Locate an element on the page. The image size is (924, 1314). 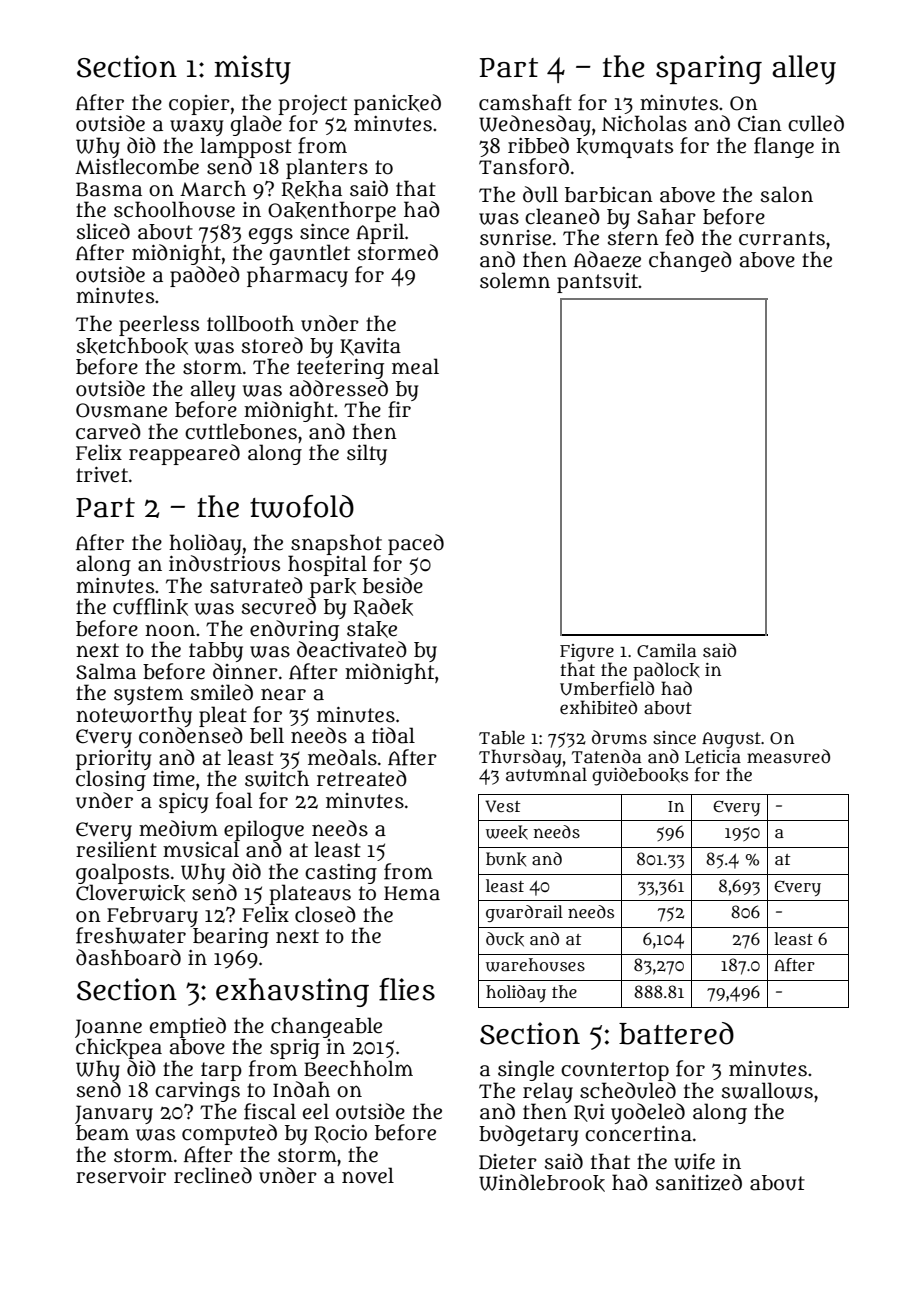
tidal is located at coordinates (393, 735).
